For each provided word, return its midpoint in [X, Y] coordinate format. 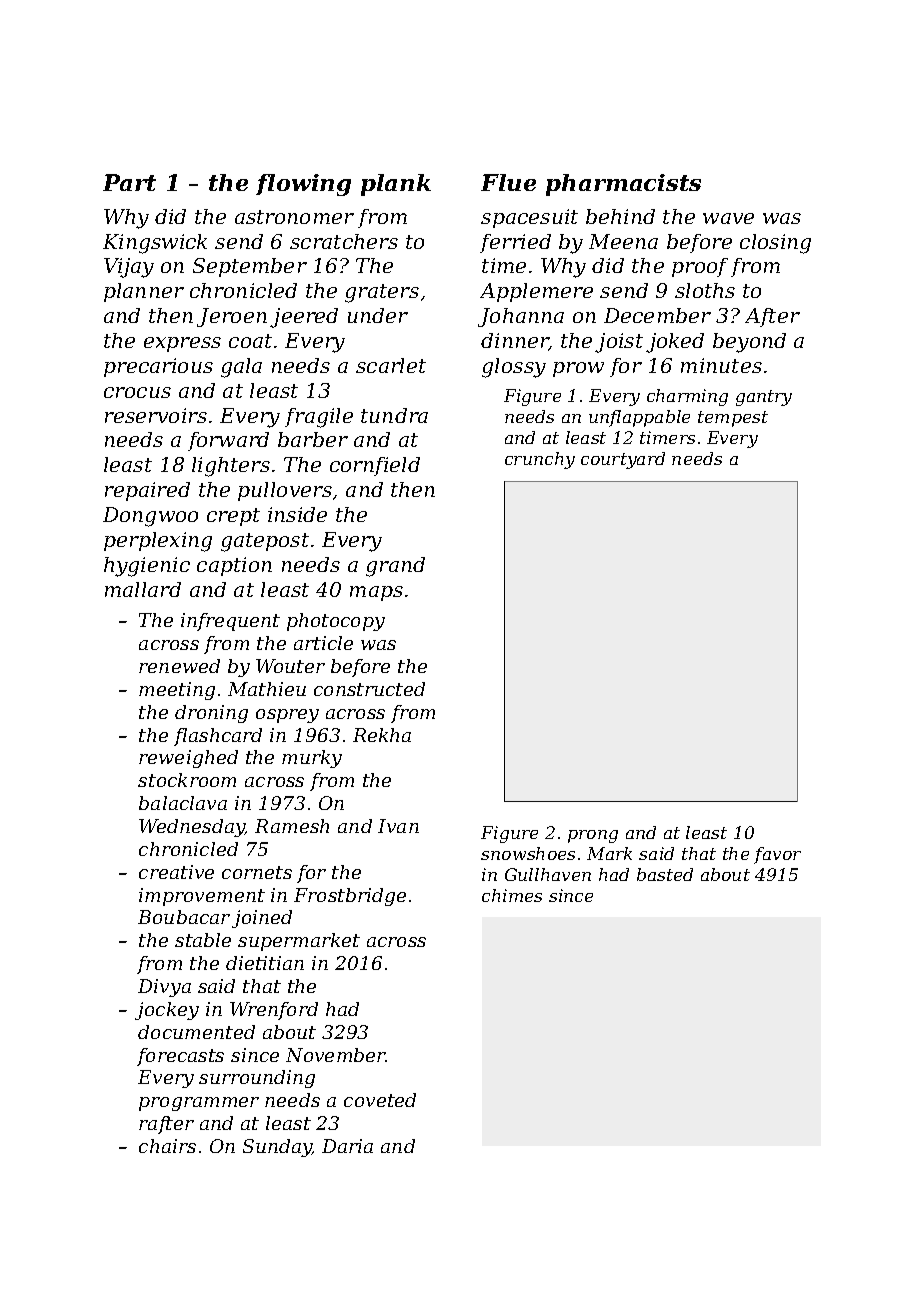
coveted [380, 1100]
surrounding [257, 1079]
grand [395, 567]
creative [176, 872]
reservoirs [156, 415]
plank [396, 185]
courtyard [623, 460]
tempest [733, 419]
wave [728, 218]
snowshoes [528, 853]
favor [777, 855]
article [323, 643]
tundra [394, 415]
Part [129, 182]
